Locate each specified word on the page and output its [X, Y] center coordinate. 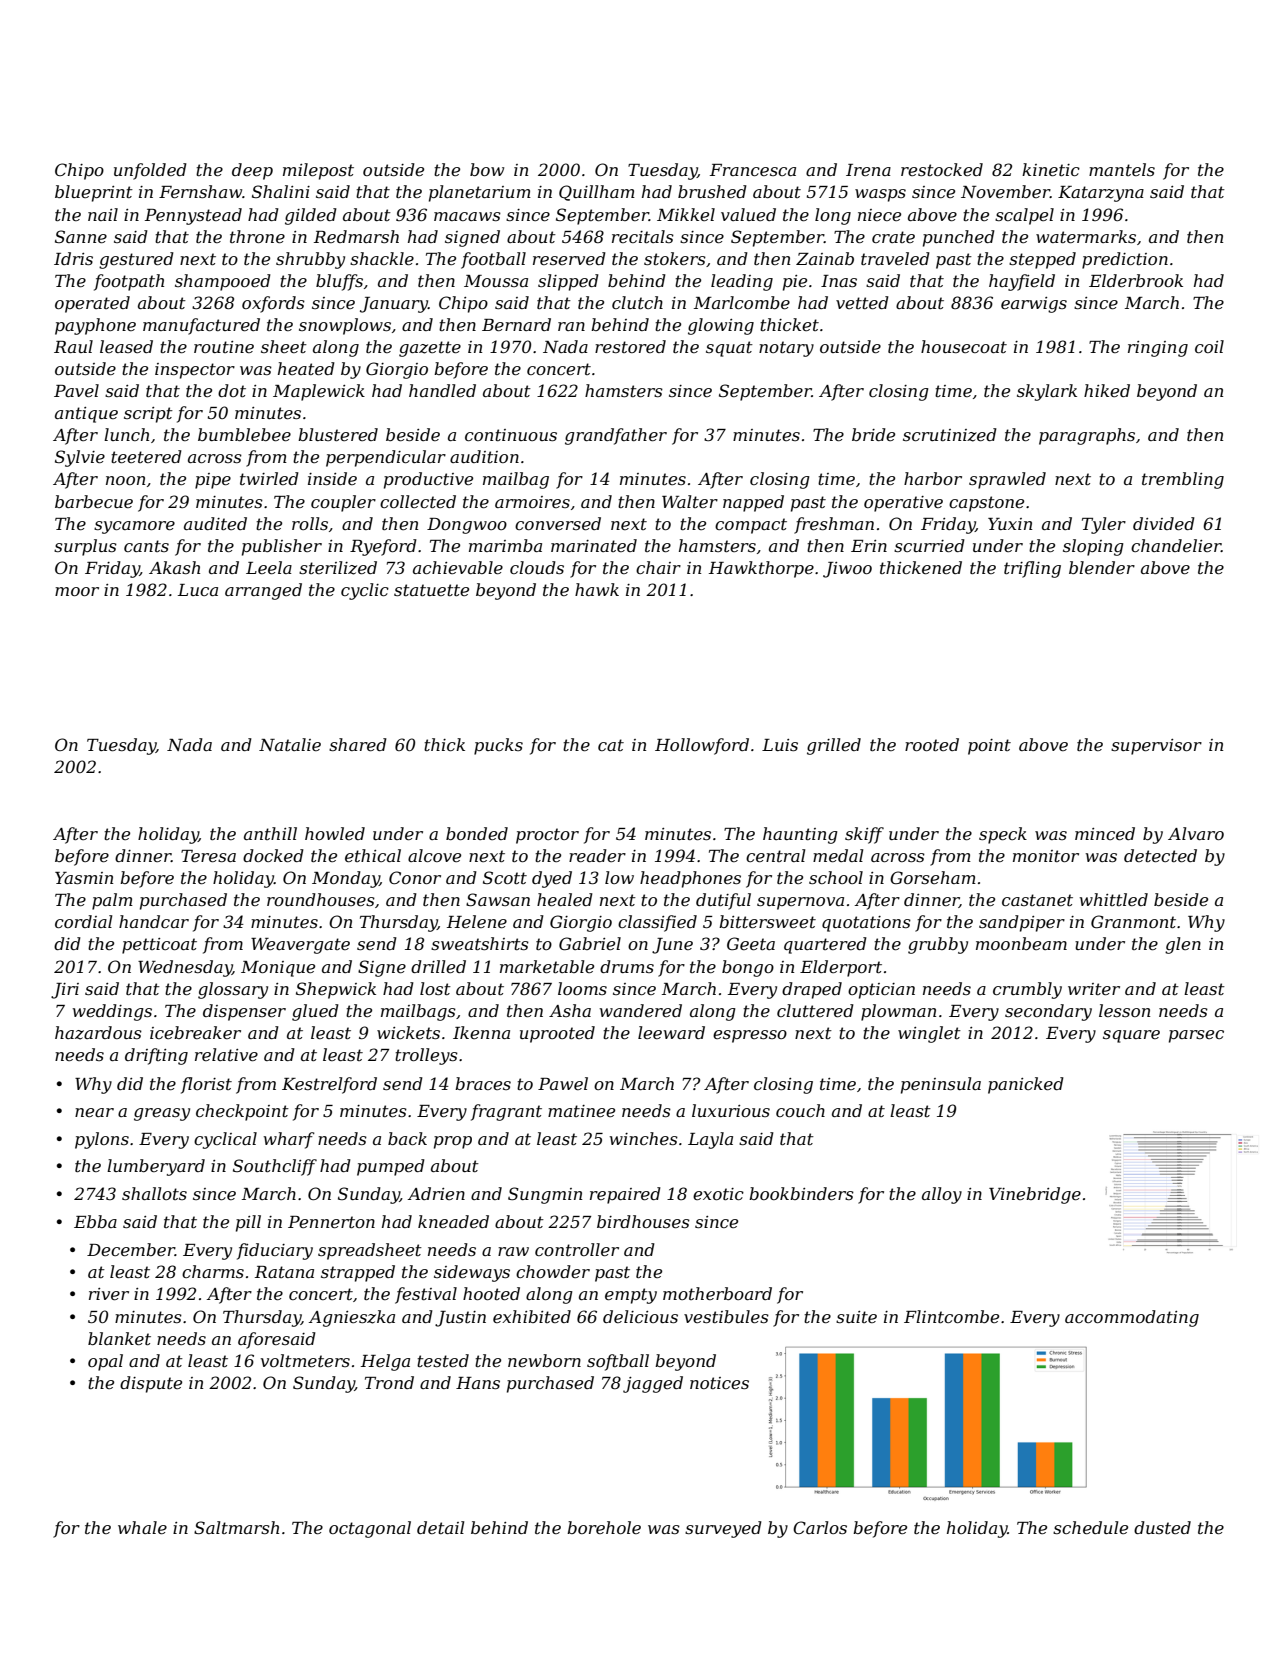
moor [77, 591]
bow [487, 169]
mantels [1122, 169]
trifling [1032, 569]
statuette [431, 590]
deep [252, 171]
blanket [119, 1338]
